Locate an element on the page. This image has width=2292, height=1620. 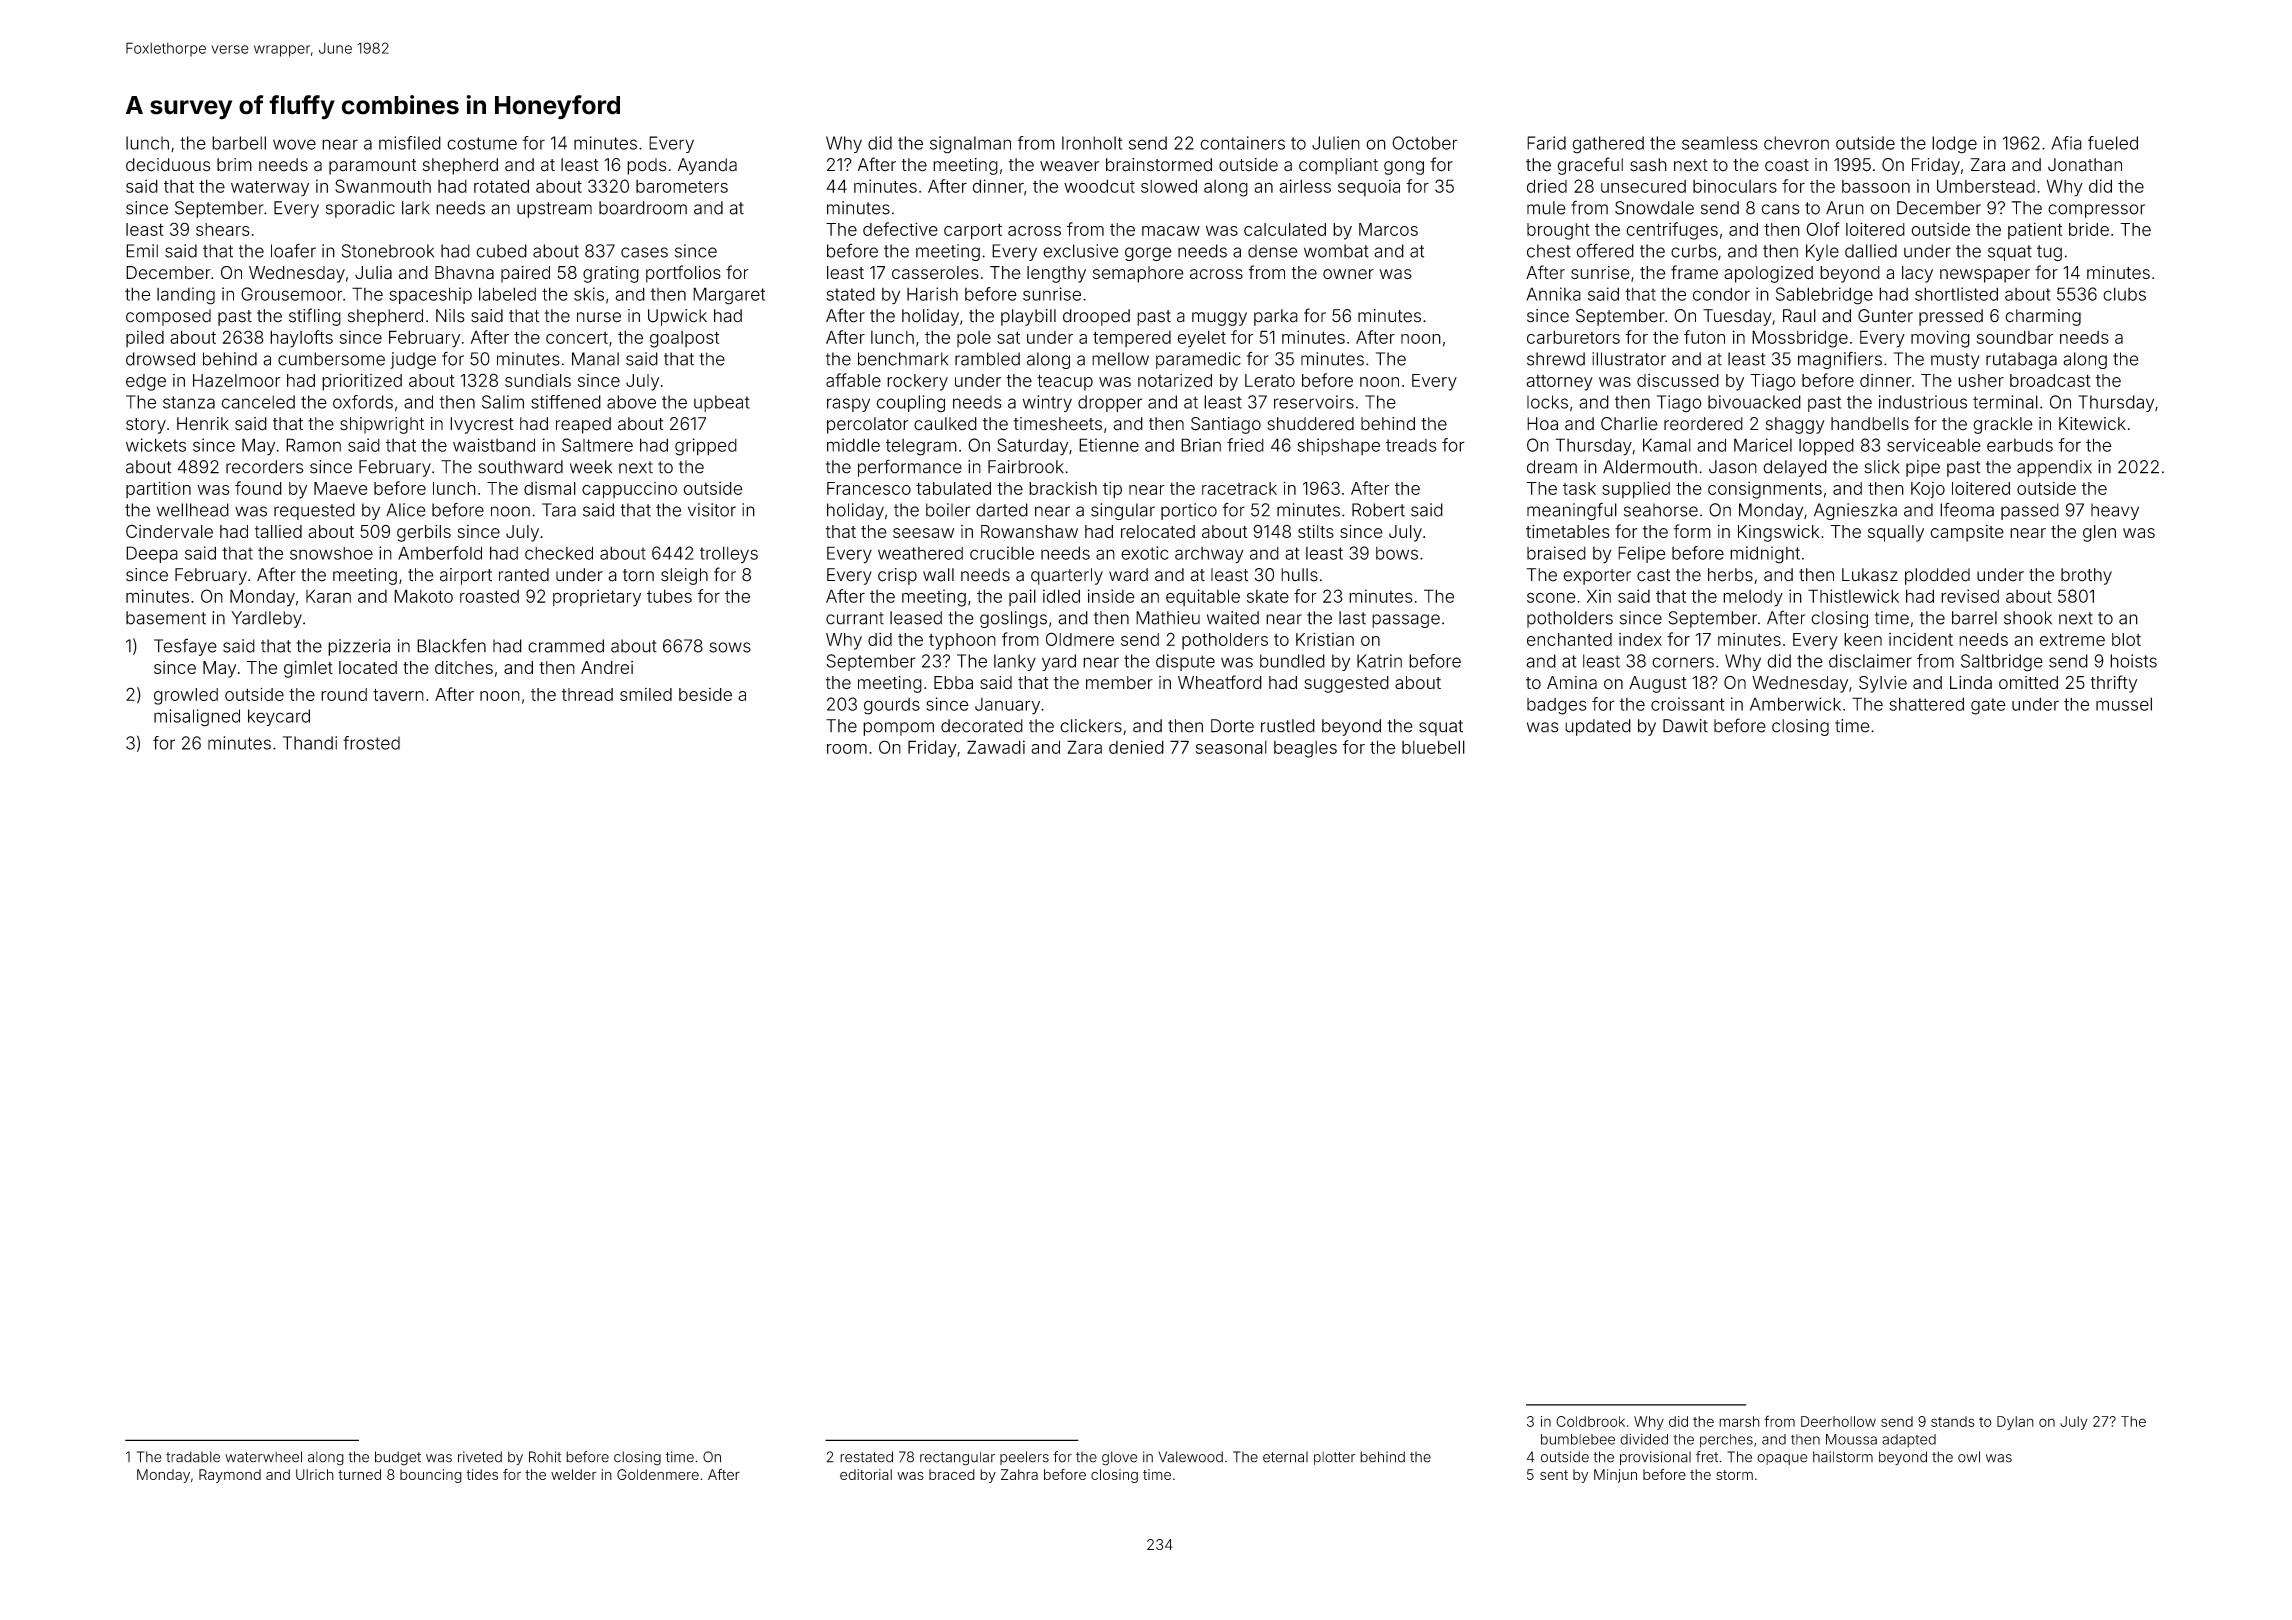
bluebell is located at coordinates (1433, 747).
